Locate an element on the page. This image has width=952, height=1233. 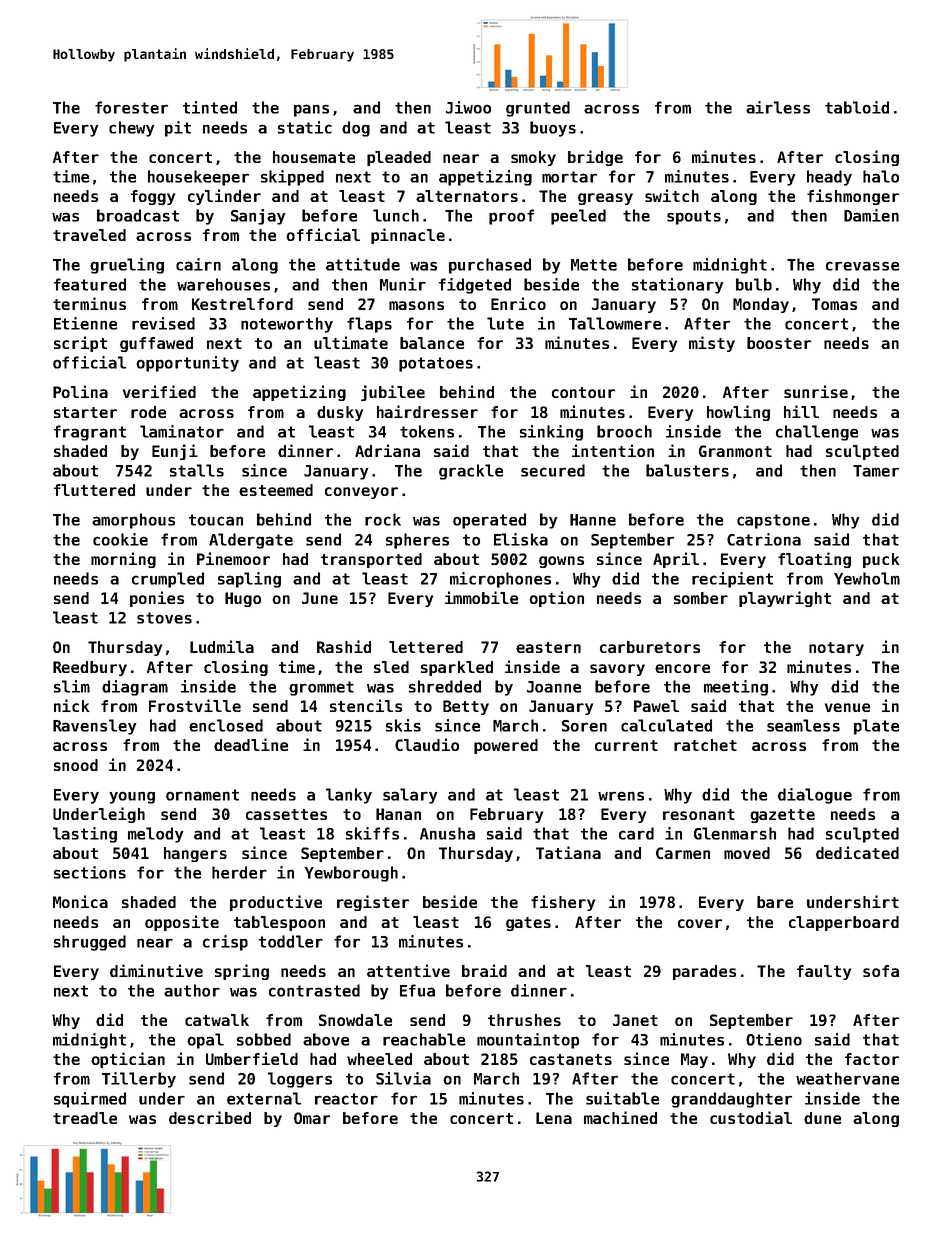
treadle is located at coordinates (85, 1118).
